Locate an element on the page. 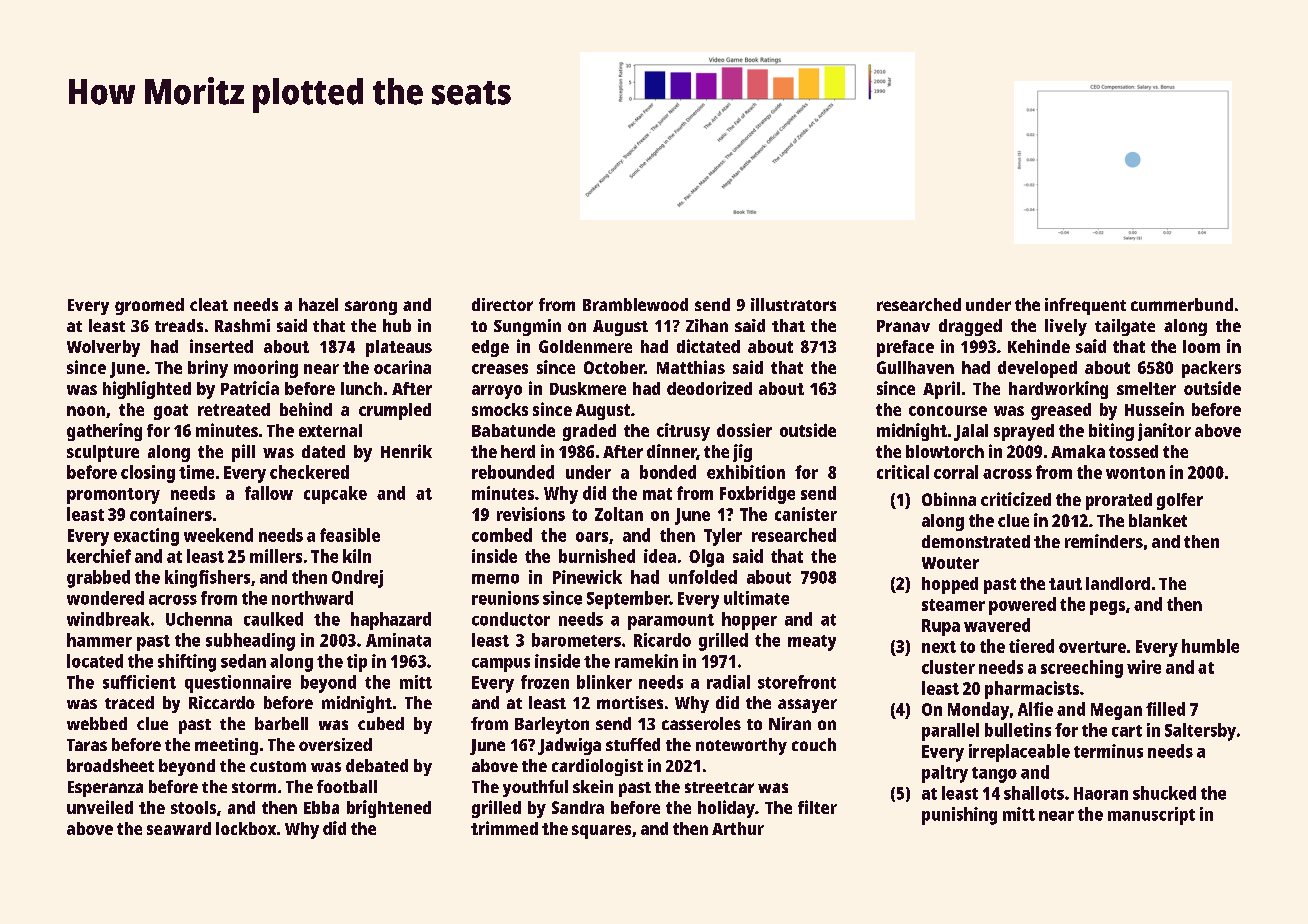 This document has width=1308, height=924. Zihan is located at coordinates (707, 325).
